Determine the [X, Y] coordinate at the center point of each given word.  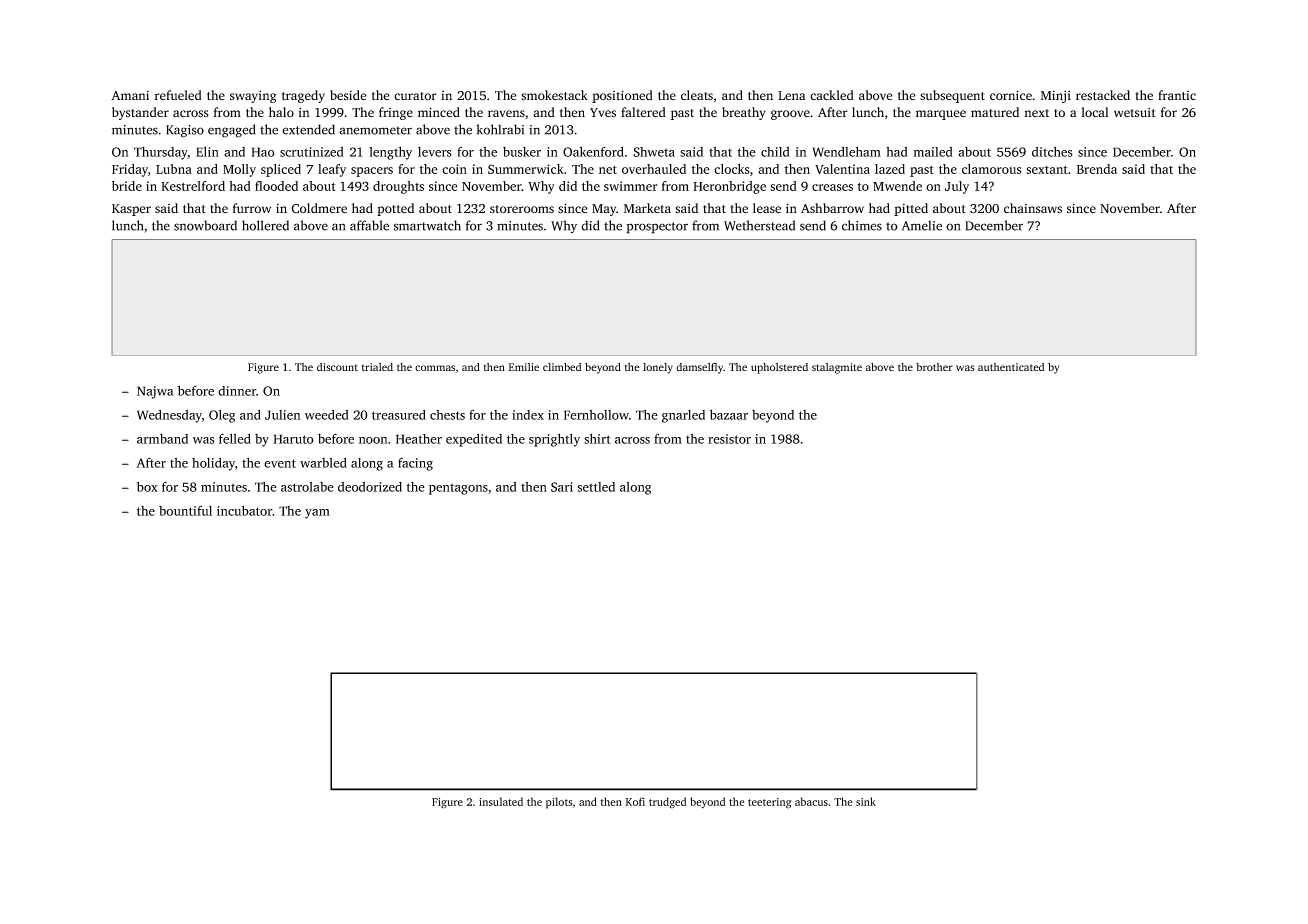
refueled [178, 95]
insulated [501, 801]
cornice [1011, 95]
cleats [697, 95]
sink [866, 801]
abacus [811, 801]
